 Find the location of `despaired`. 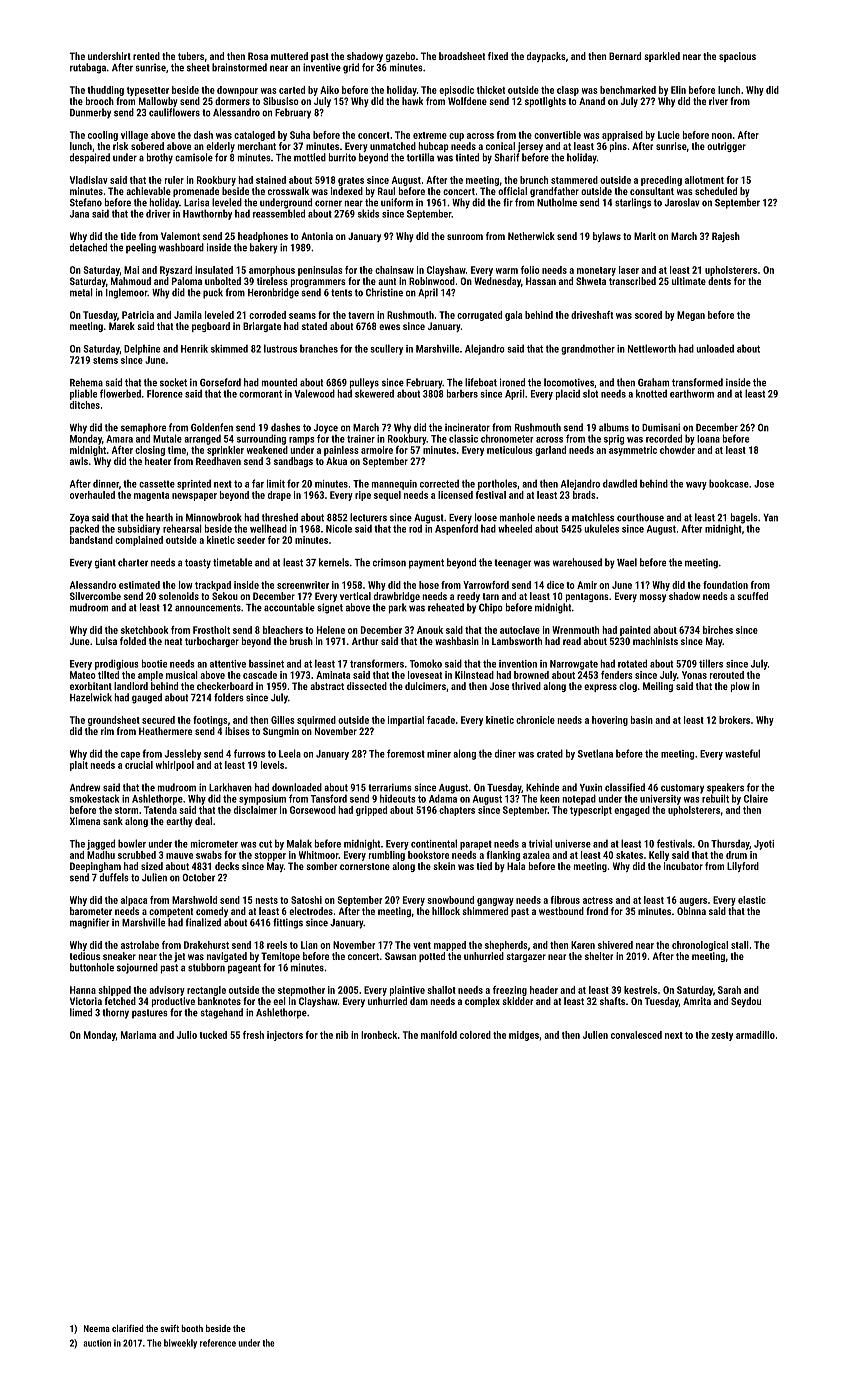

despaired is located at coordinates (90, 158).
